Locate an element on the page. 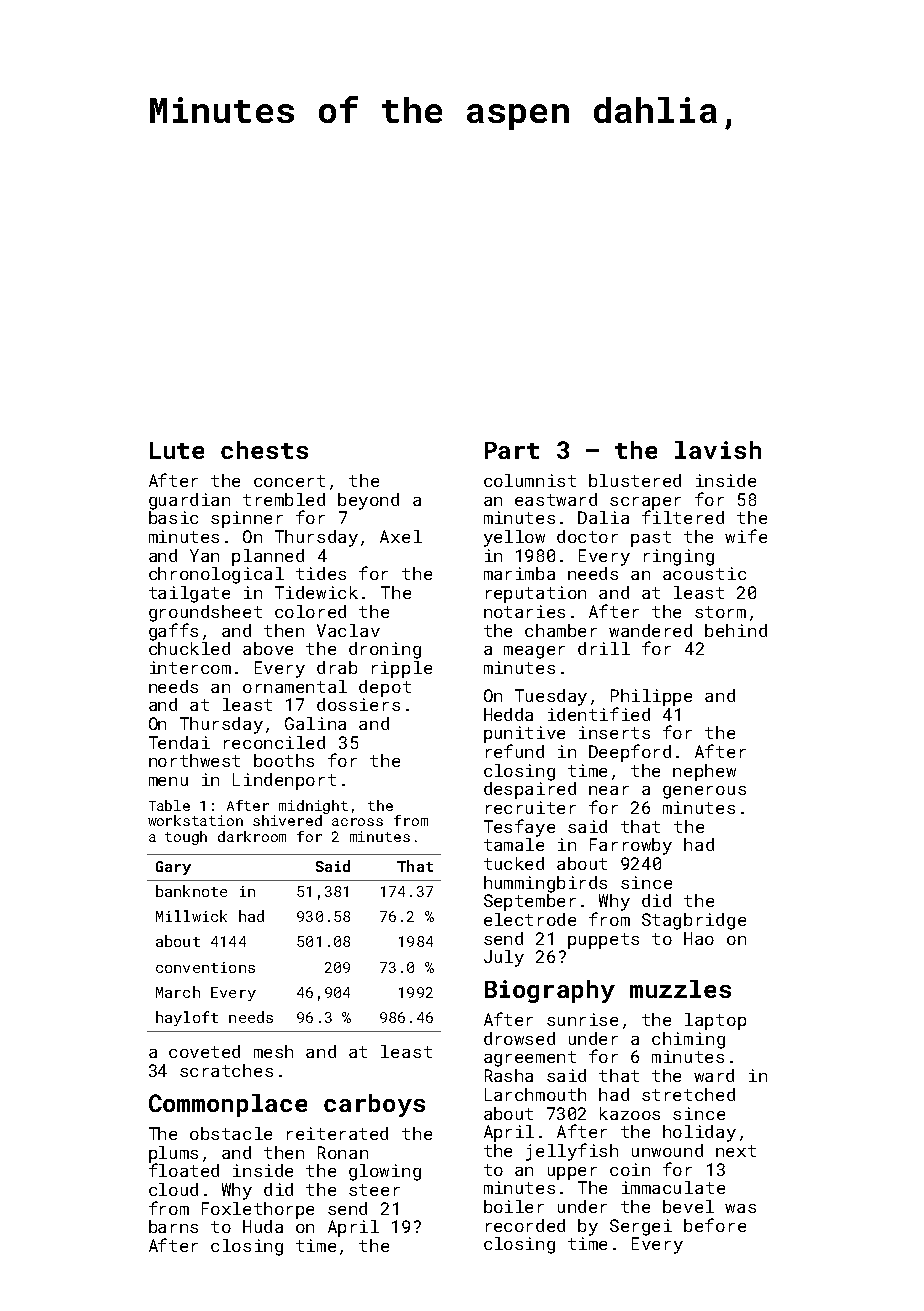 This image has height=1311, width=924. hummingbirds is located at coordinates (545, 884).
